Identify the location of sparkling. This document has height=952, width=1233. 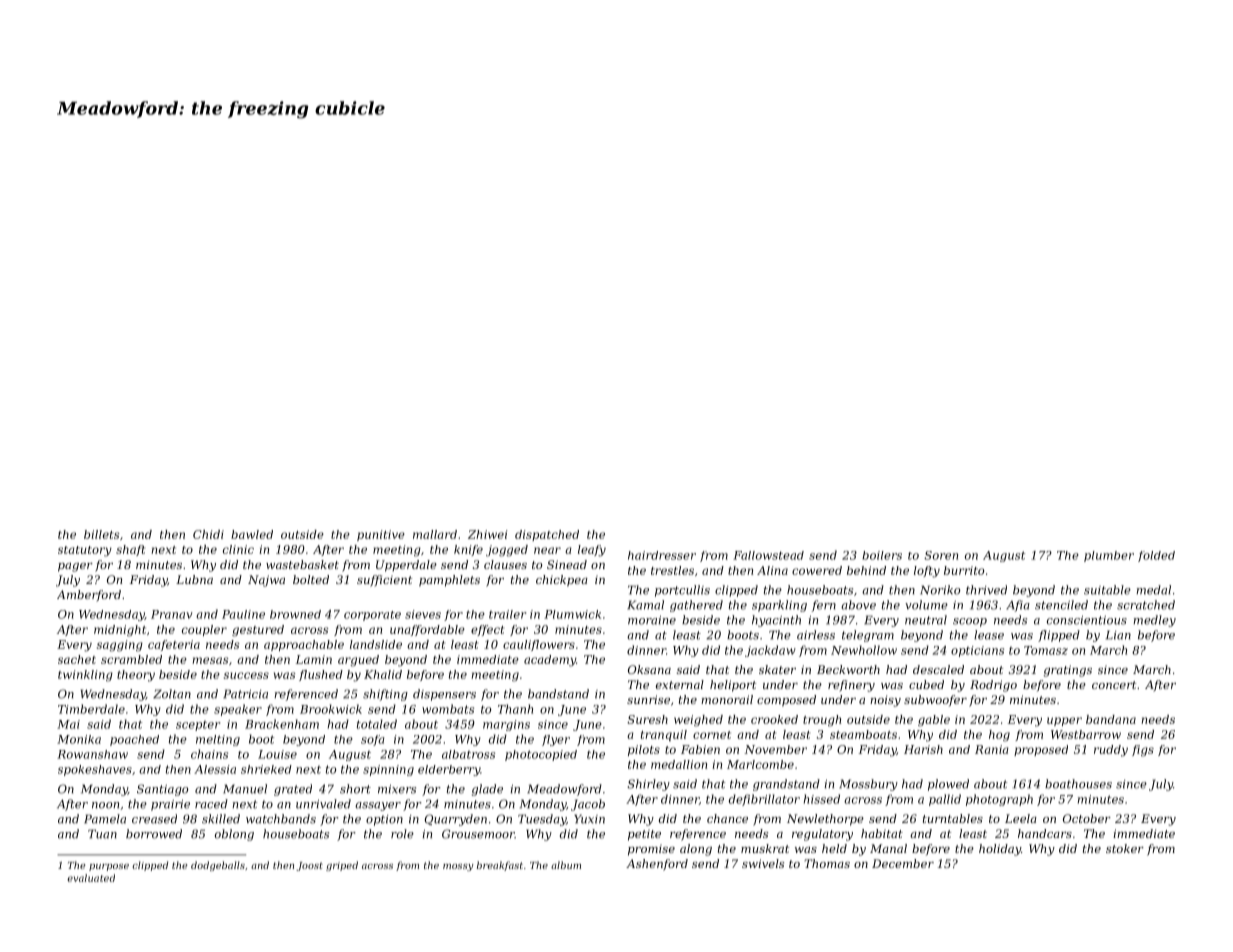
(779, 606).
